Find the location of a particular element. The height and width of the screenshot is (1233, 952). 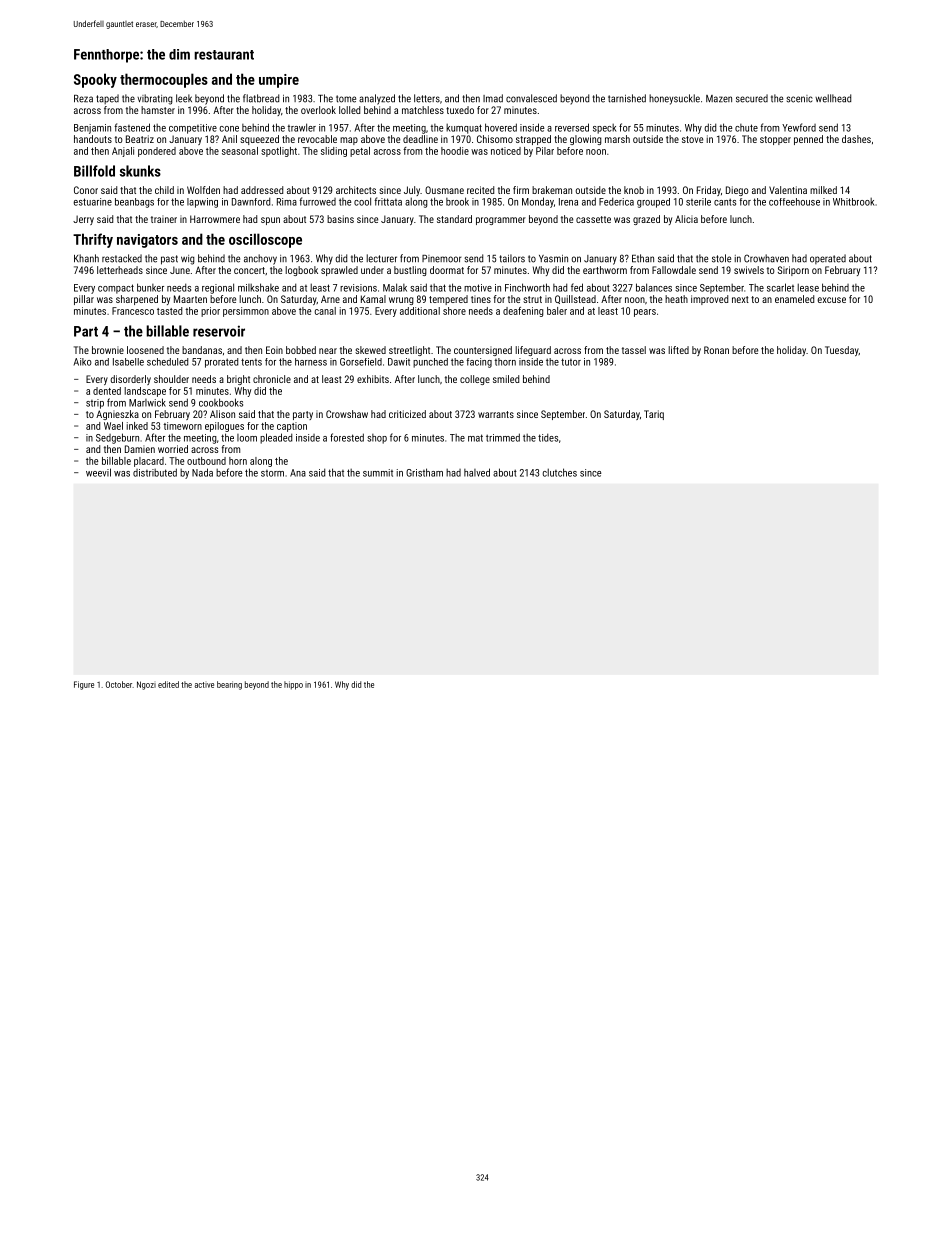

bearing is located at coordinates (229, 685).
